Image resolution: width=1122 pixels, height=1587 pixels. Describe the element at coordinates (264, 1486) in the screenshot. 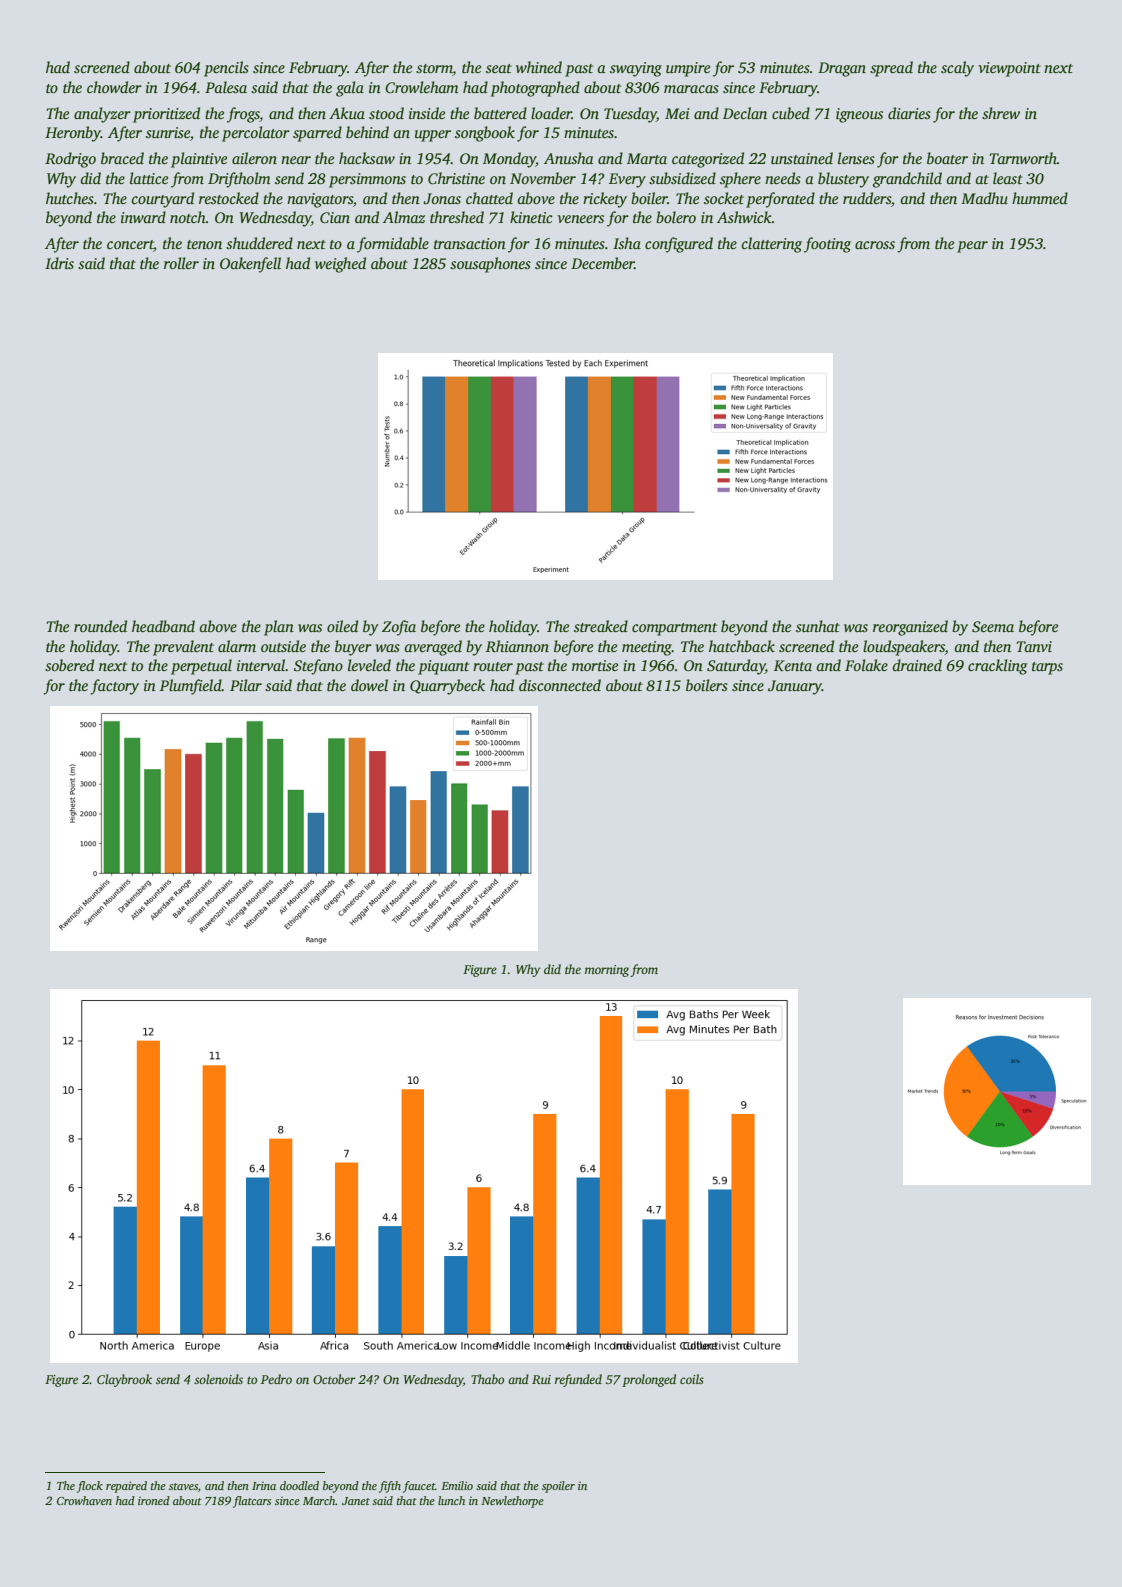

I see `Irina` at that location.
